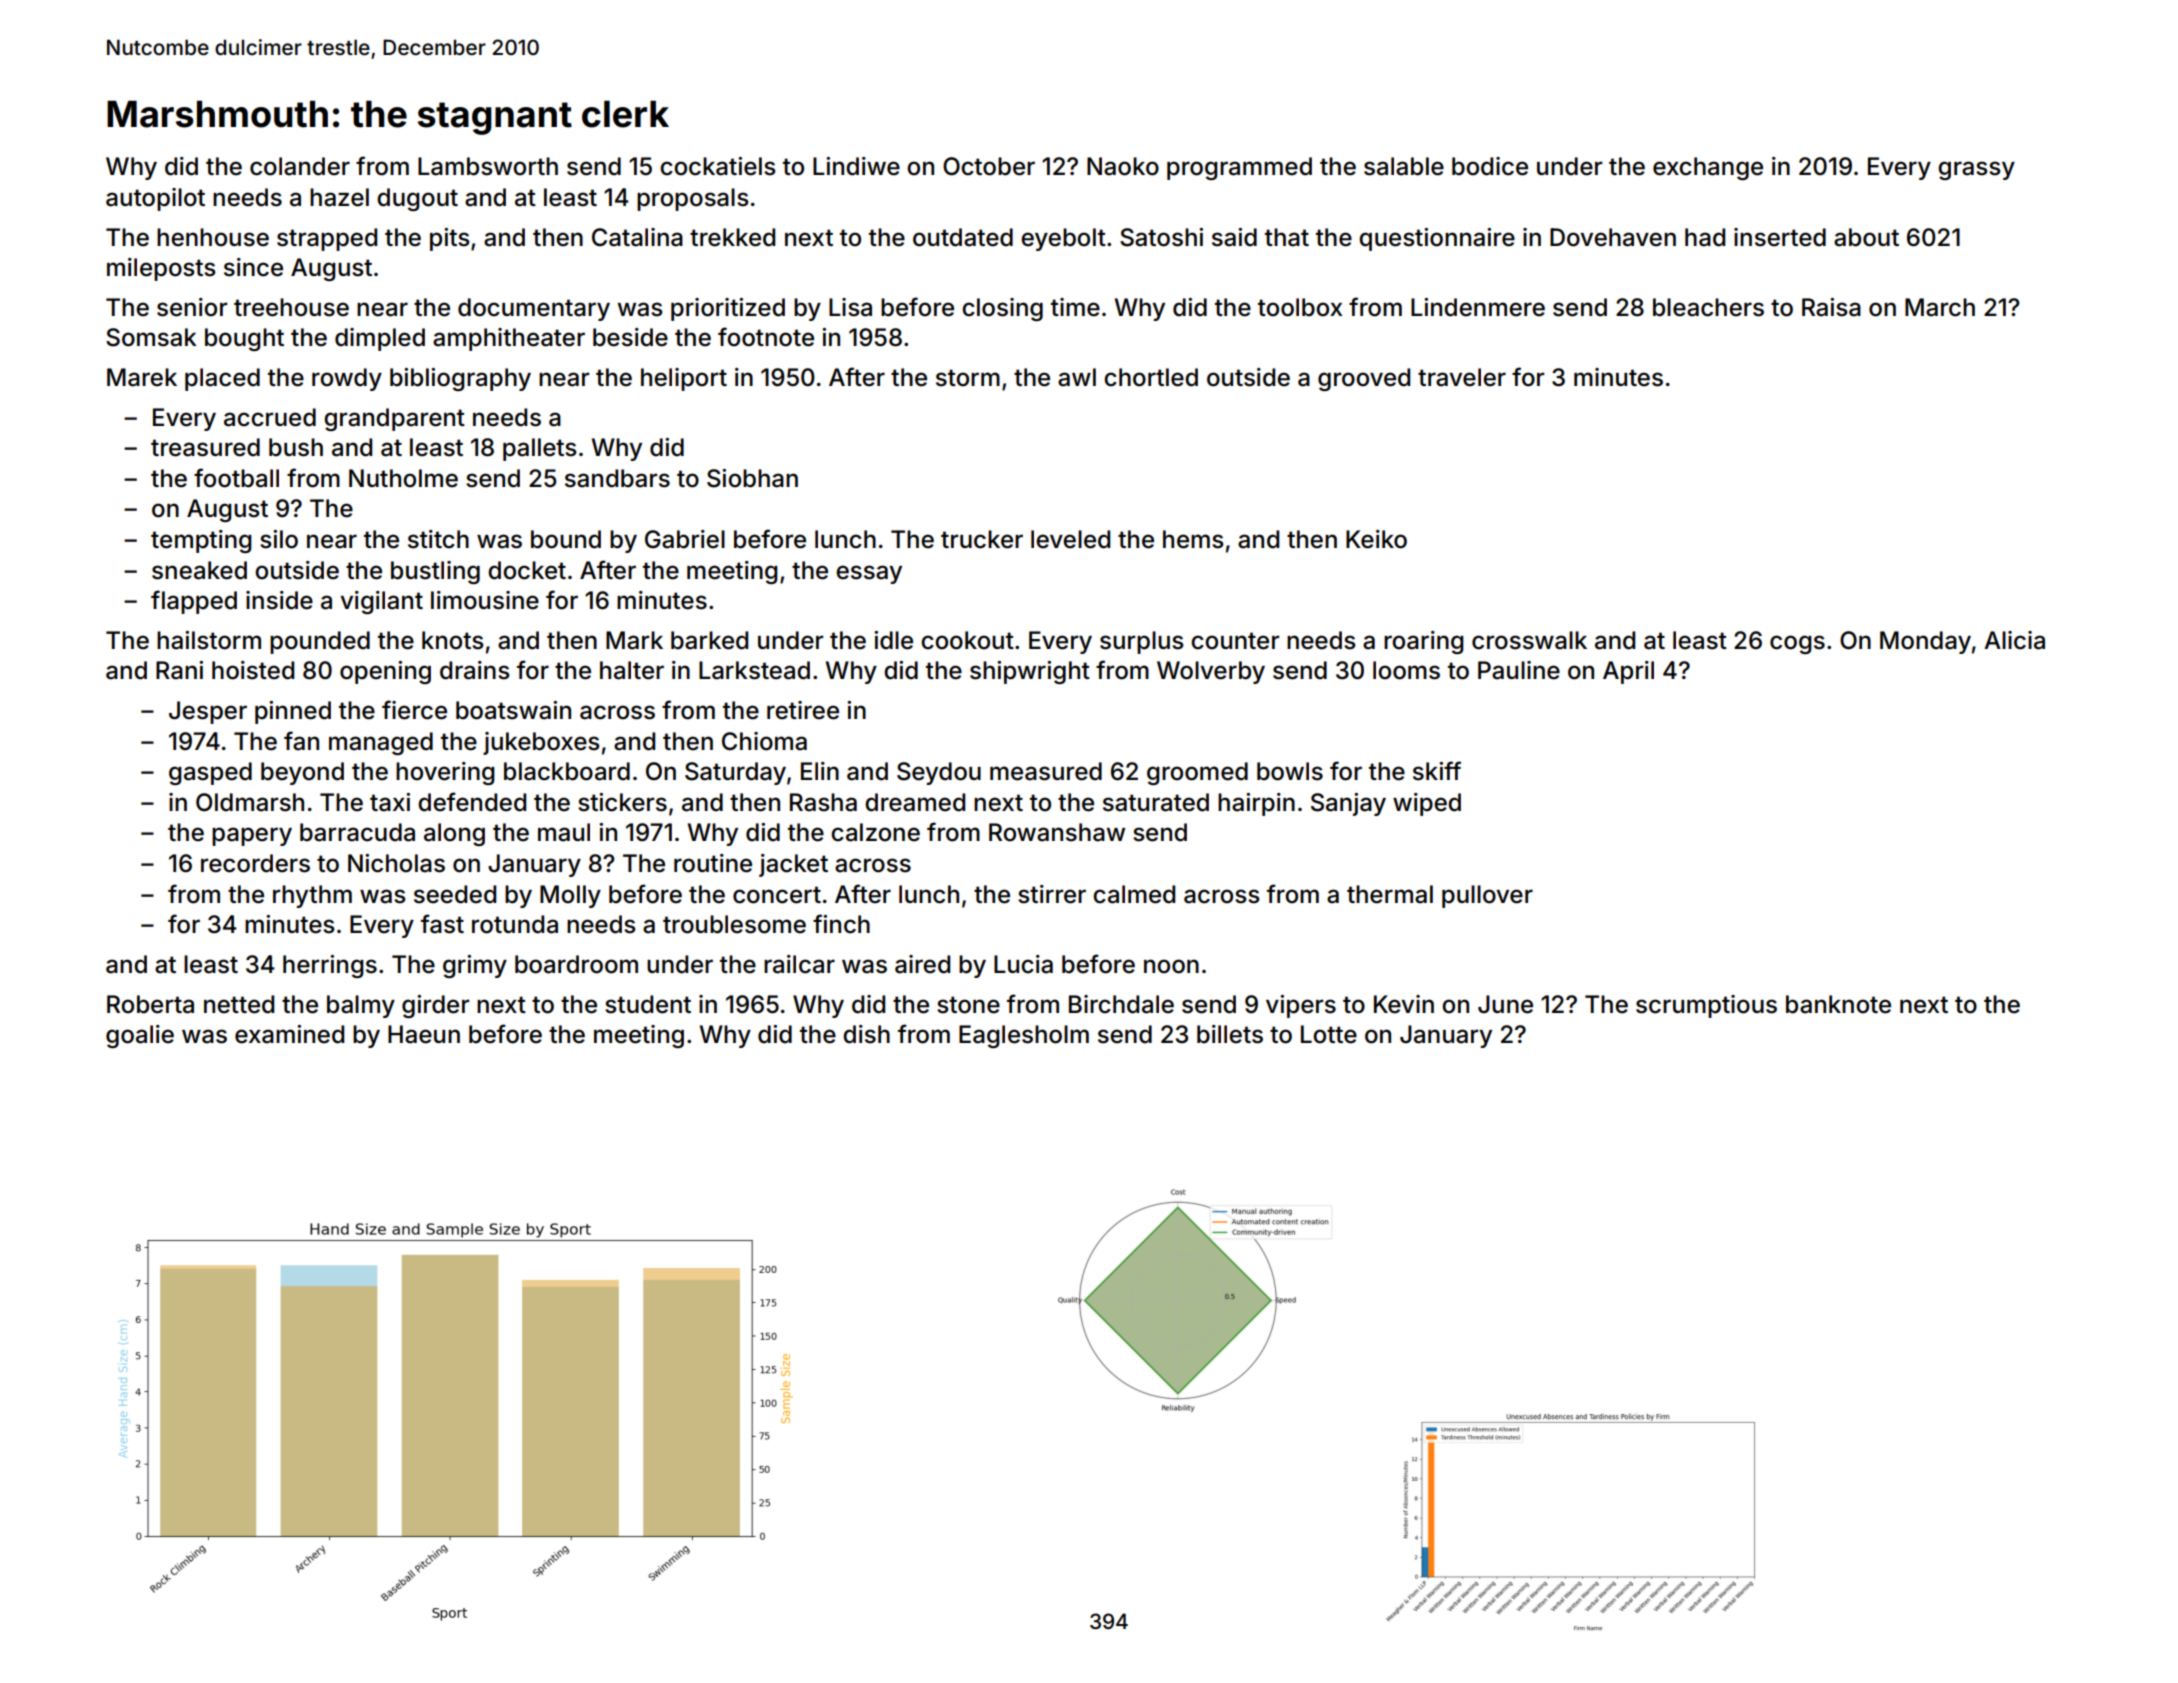 The image size is (2178, 1683). What do you see at coordinates (967, 640) in the screenshot?
I see `cookout` at bounding box center [967, 640].
